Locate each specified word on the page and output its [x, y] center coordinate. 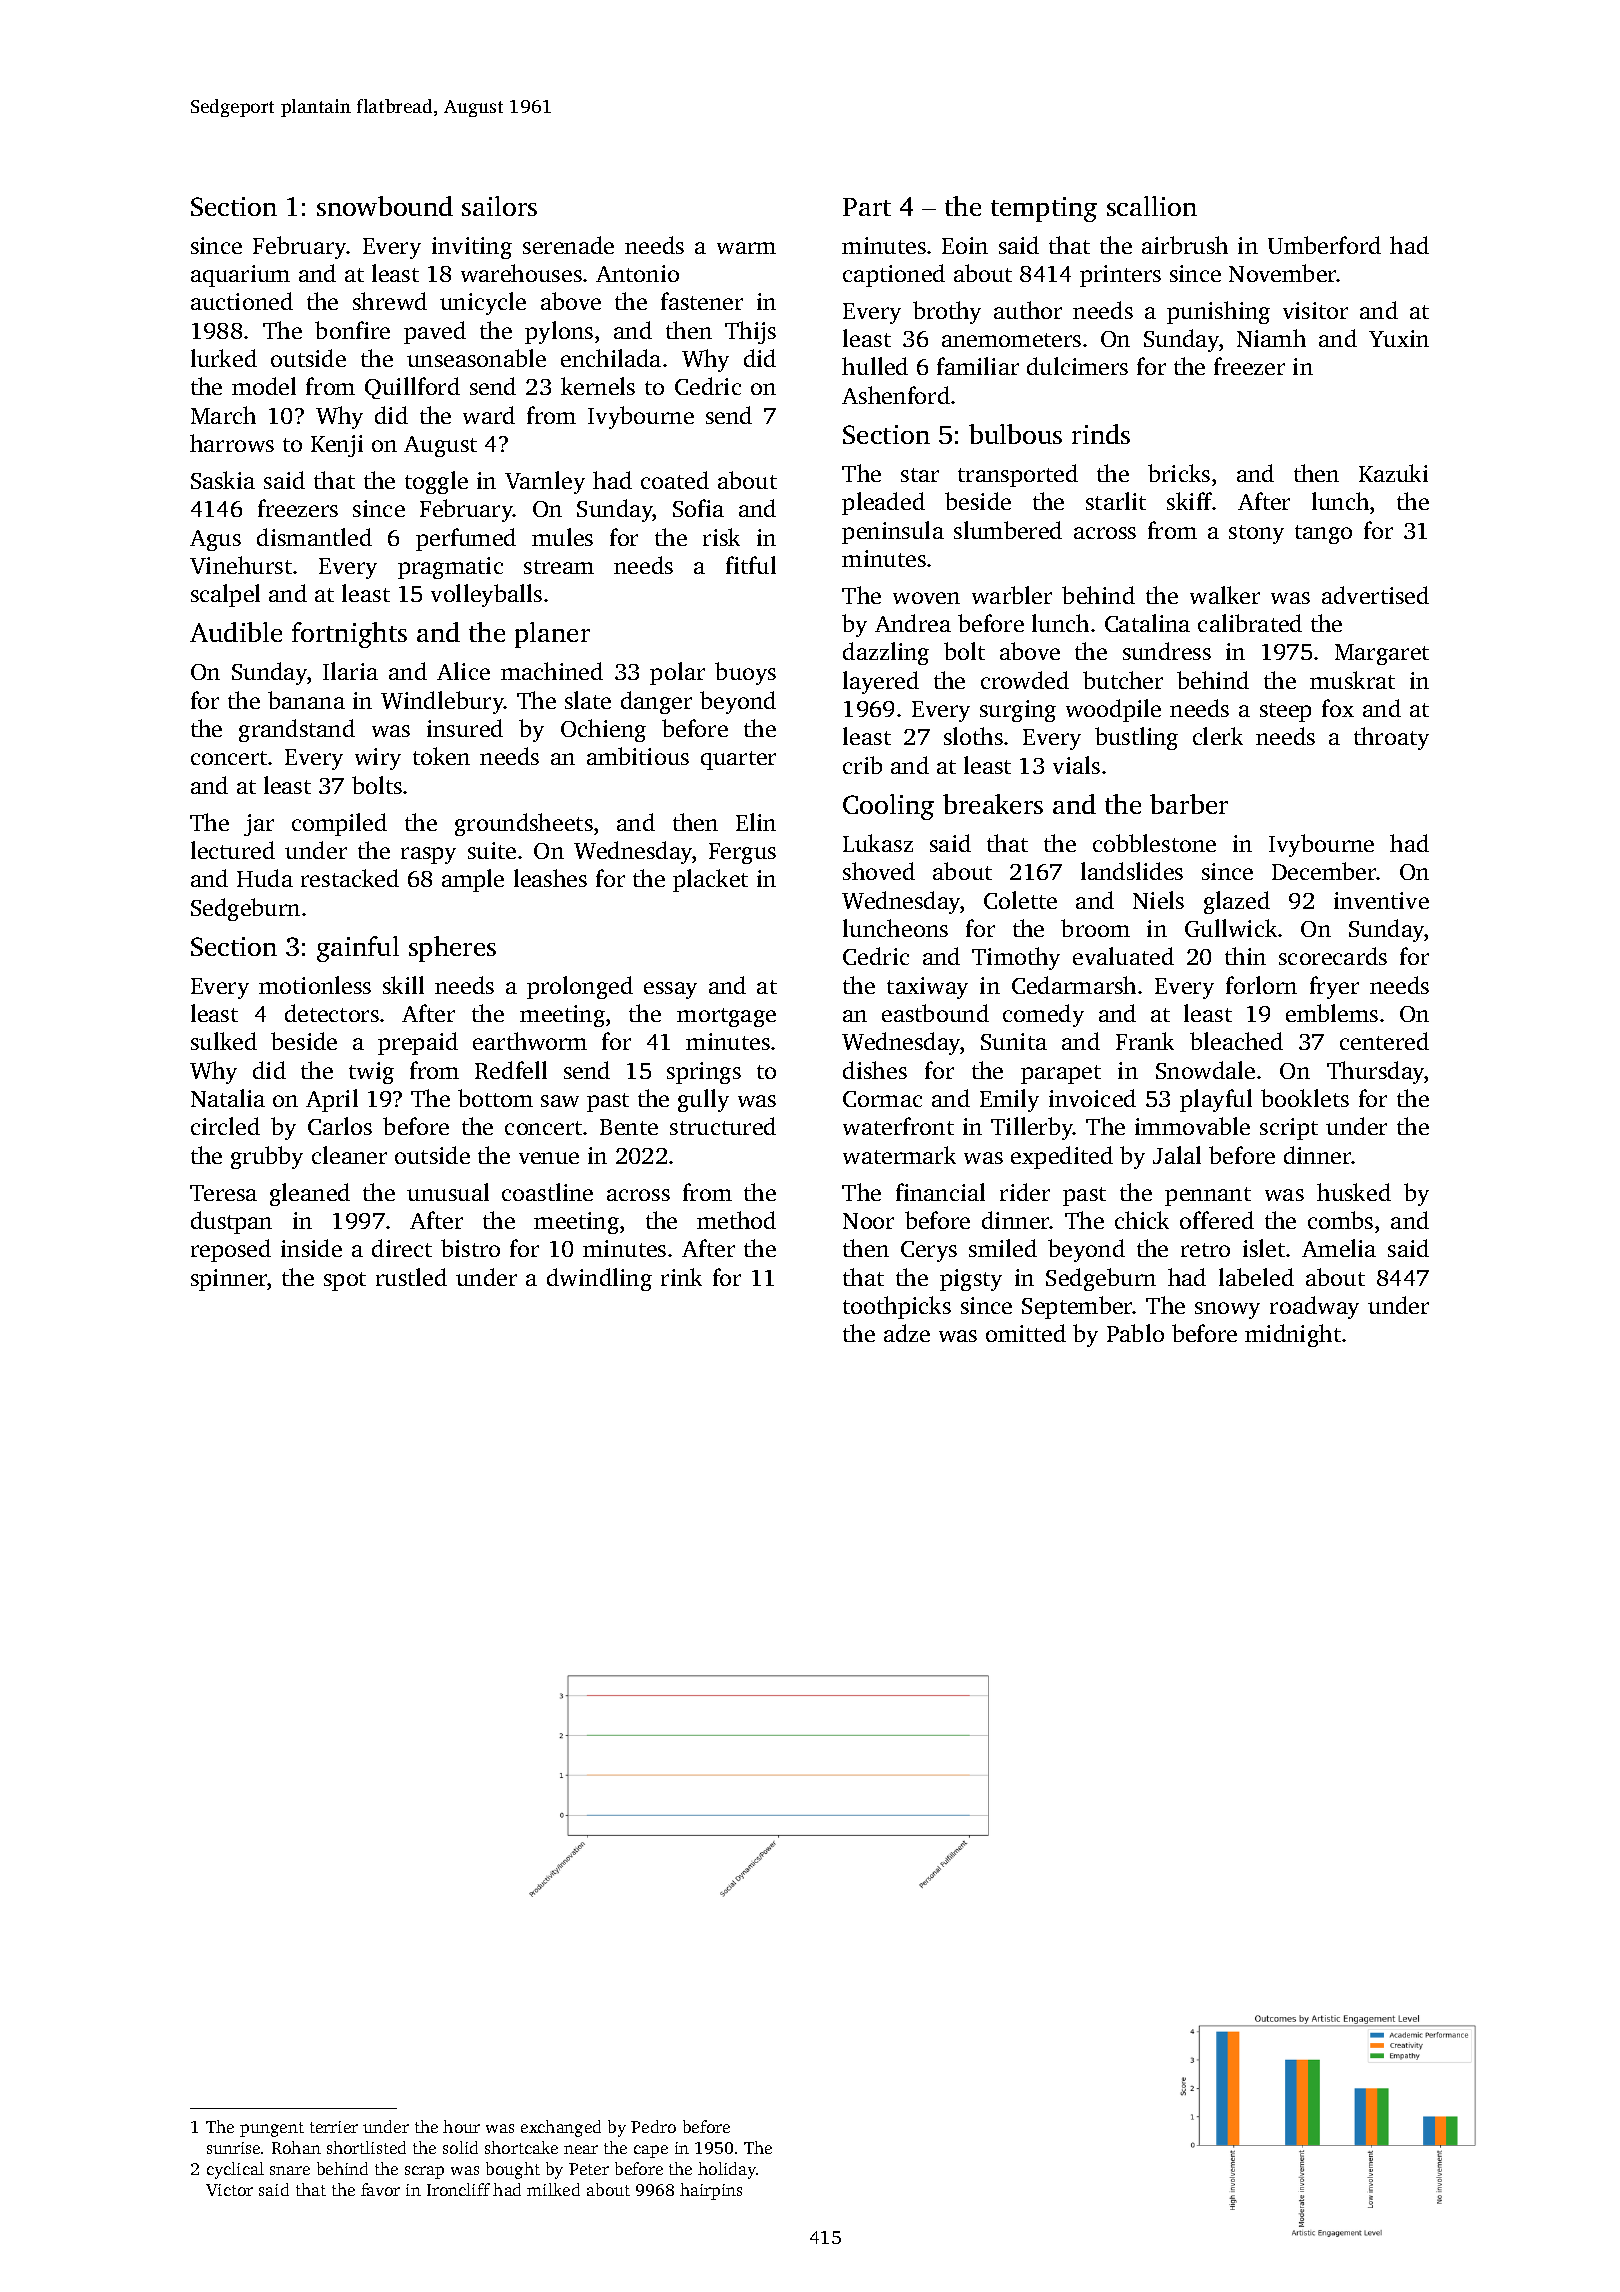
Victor [229, 2190]
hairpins [711, 2191]
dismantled [314, 537]
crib [862, 765]
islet [1264, 1248]
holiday [727, 2170]
